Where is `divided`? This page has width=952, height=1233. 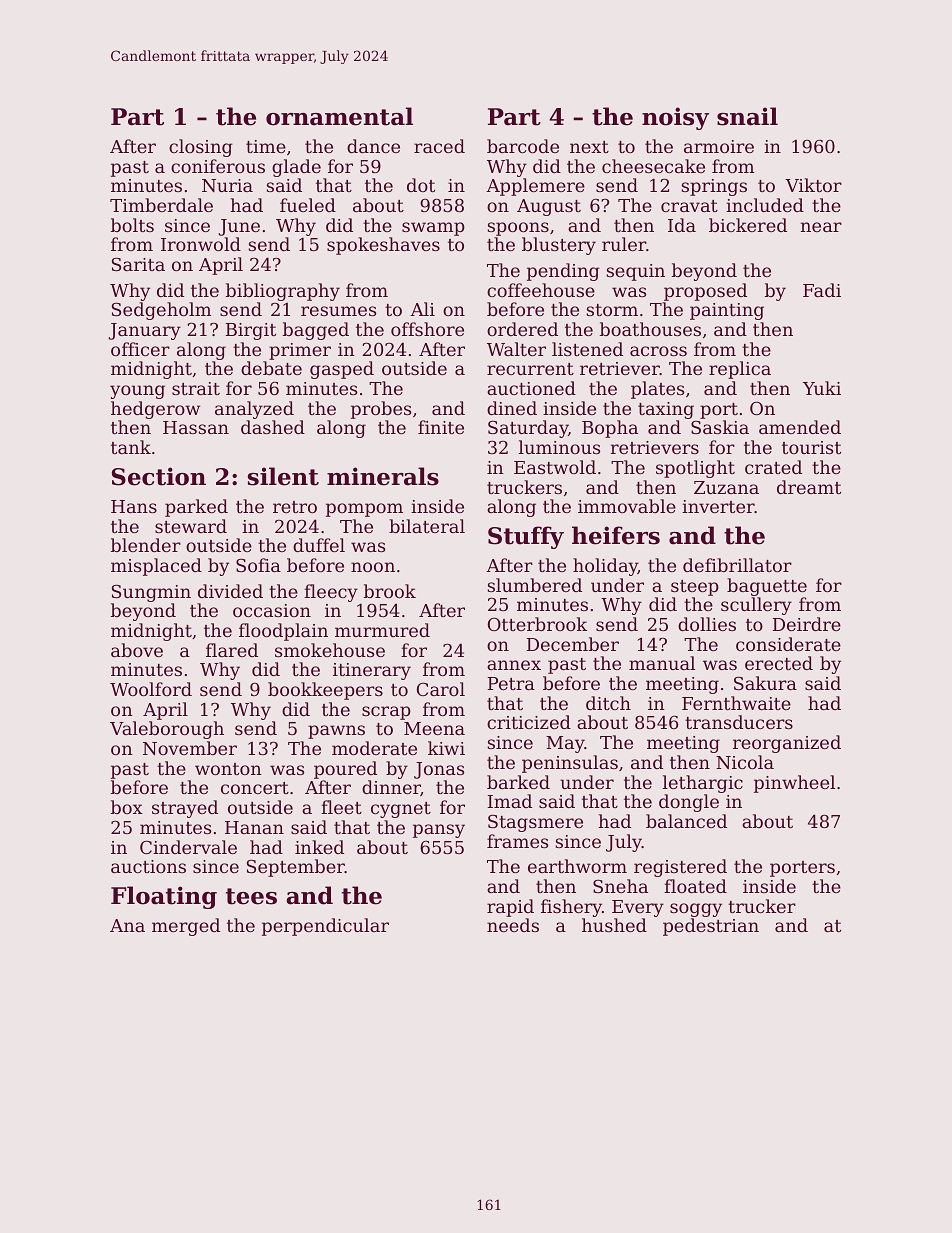 divided is located at coordinates (230, 591).
